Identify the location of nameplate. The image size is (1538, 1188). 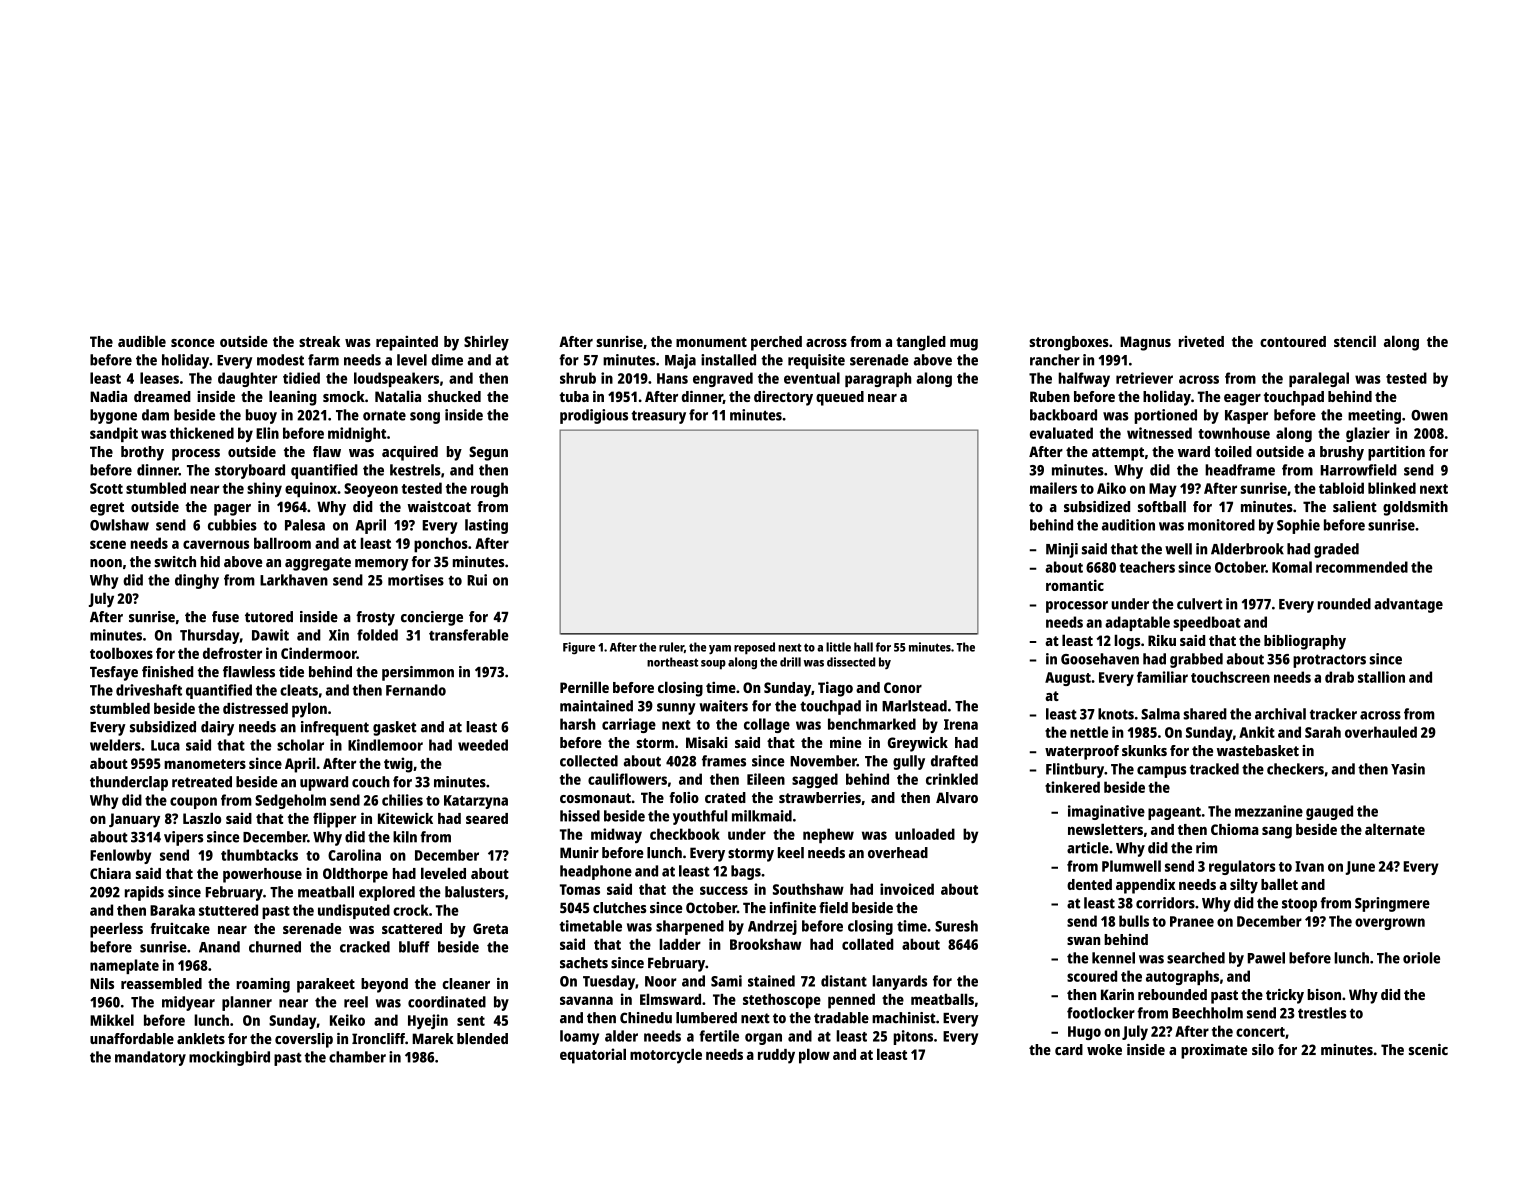
(124, 966).
